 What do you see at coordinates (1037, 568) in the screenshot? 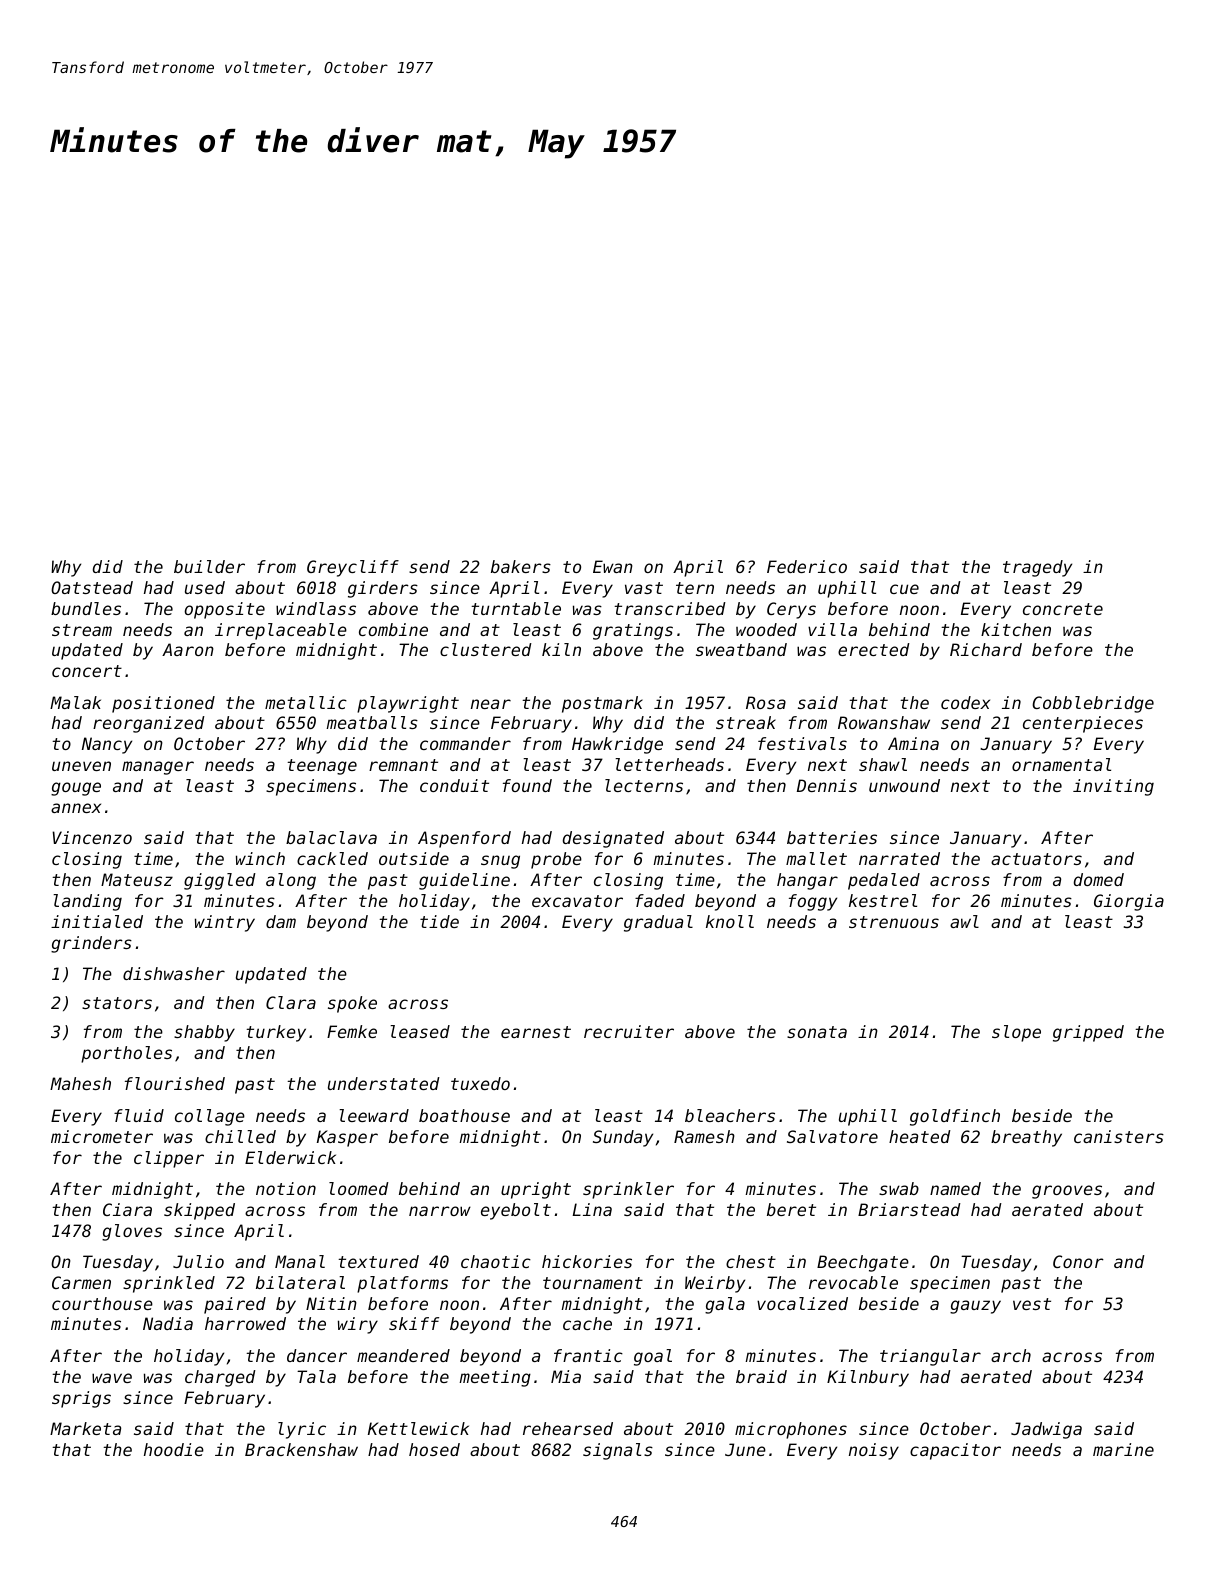
I see `tragedy` at bounding box center [1037, 568].
